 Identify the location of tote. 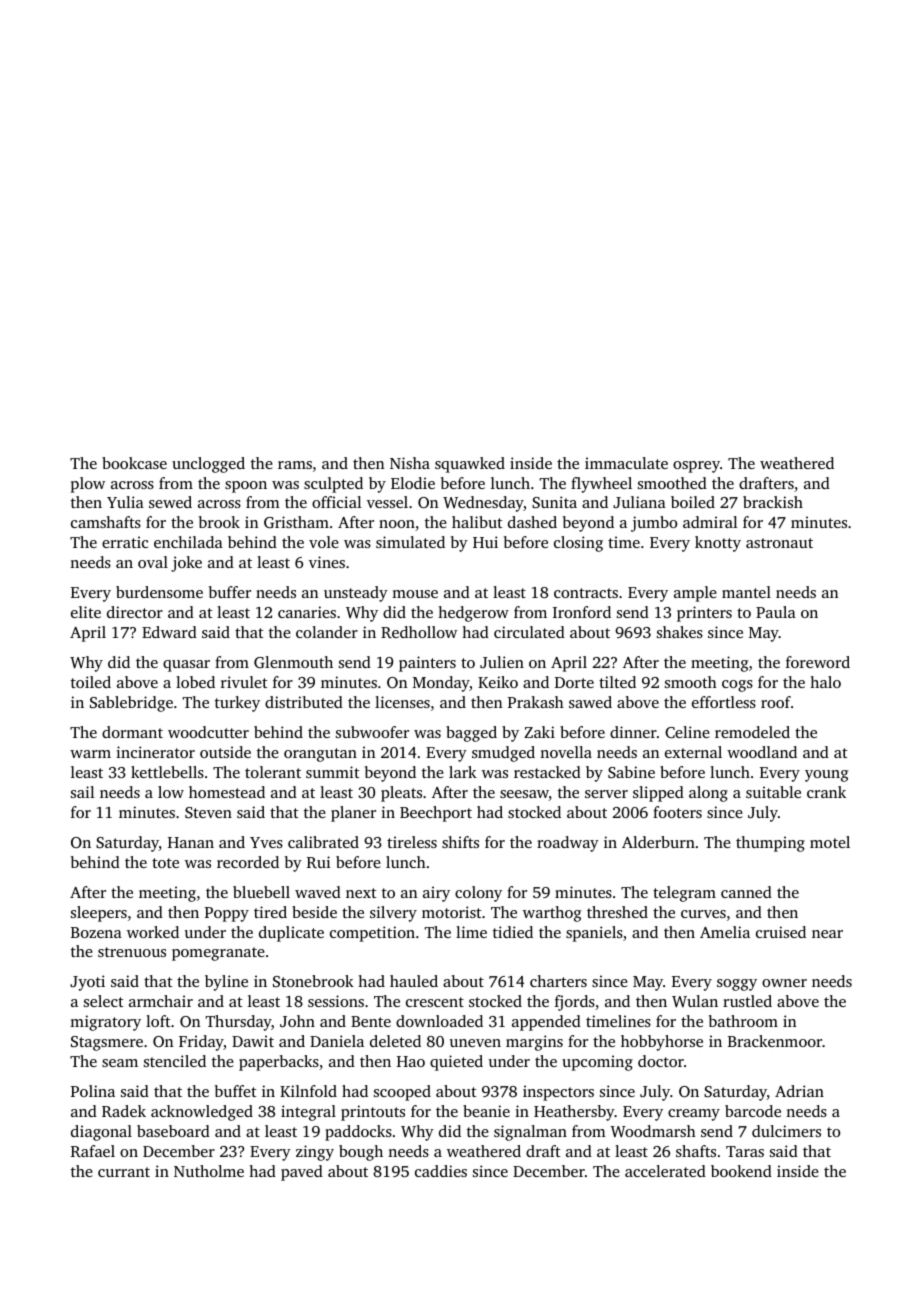
(165, 863).
